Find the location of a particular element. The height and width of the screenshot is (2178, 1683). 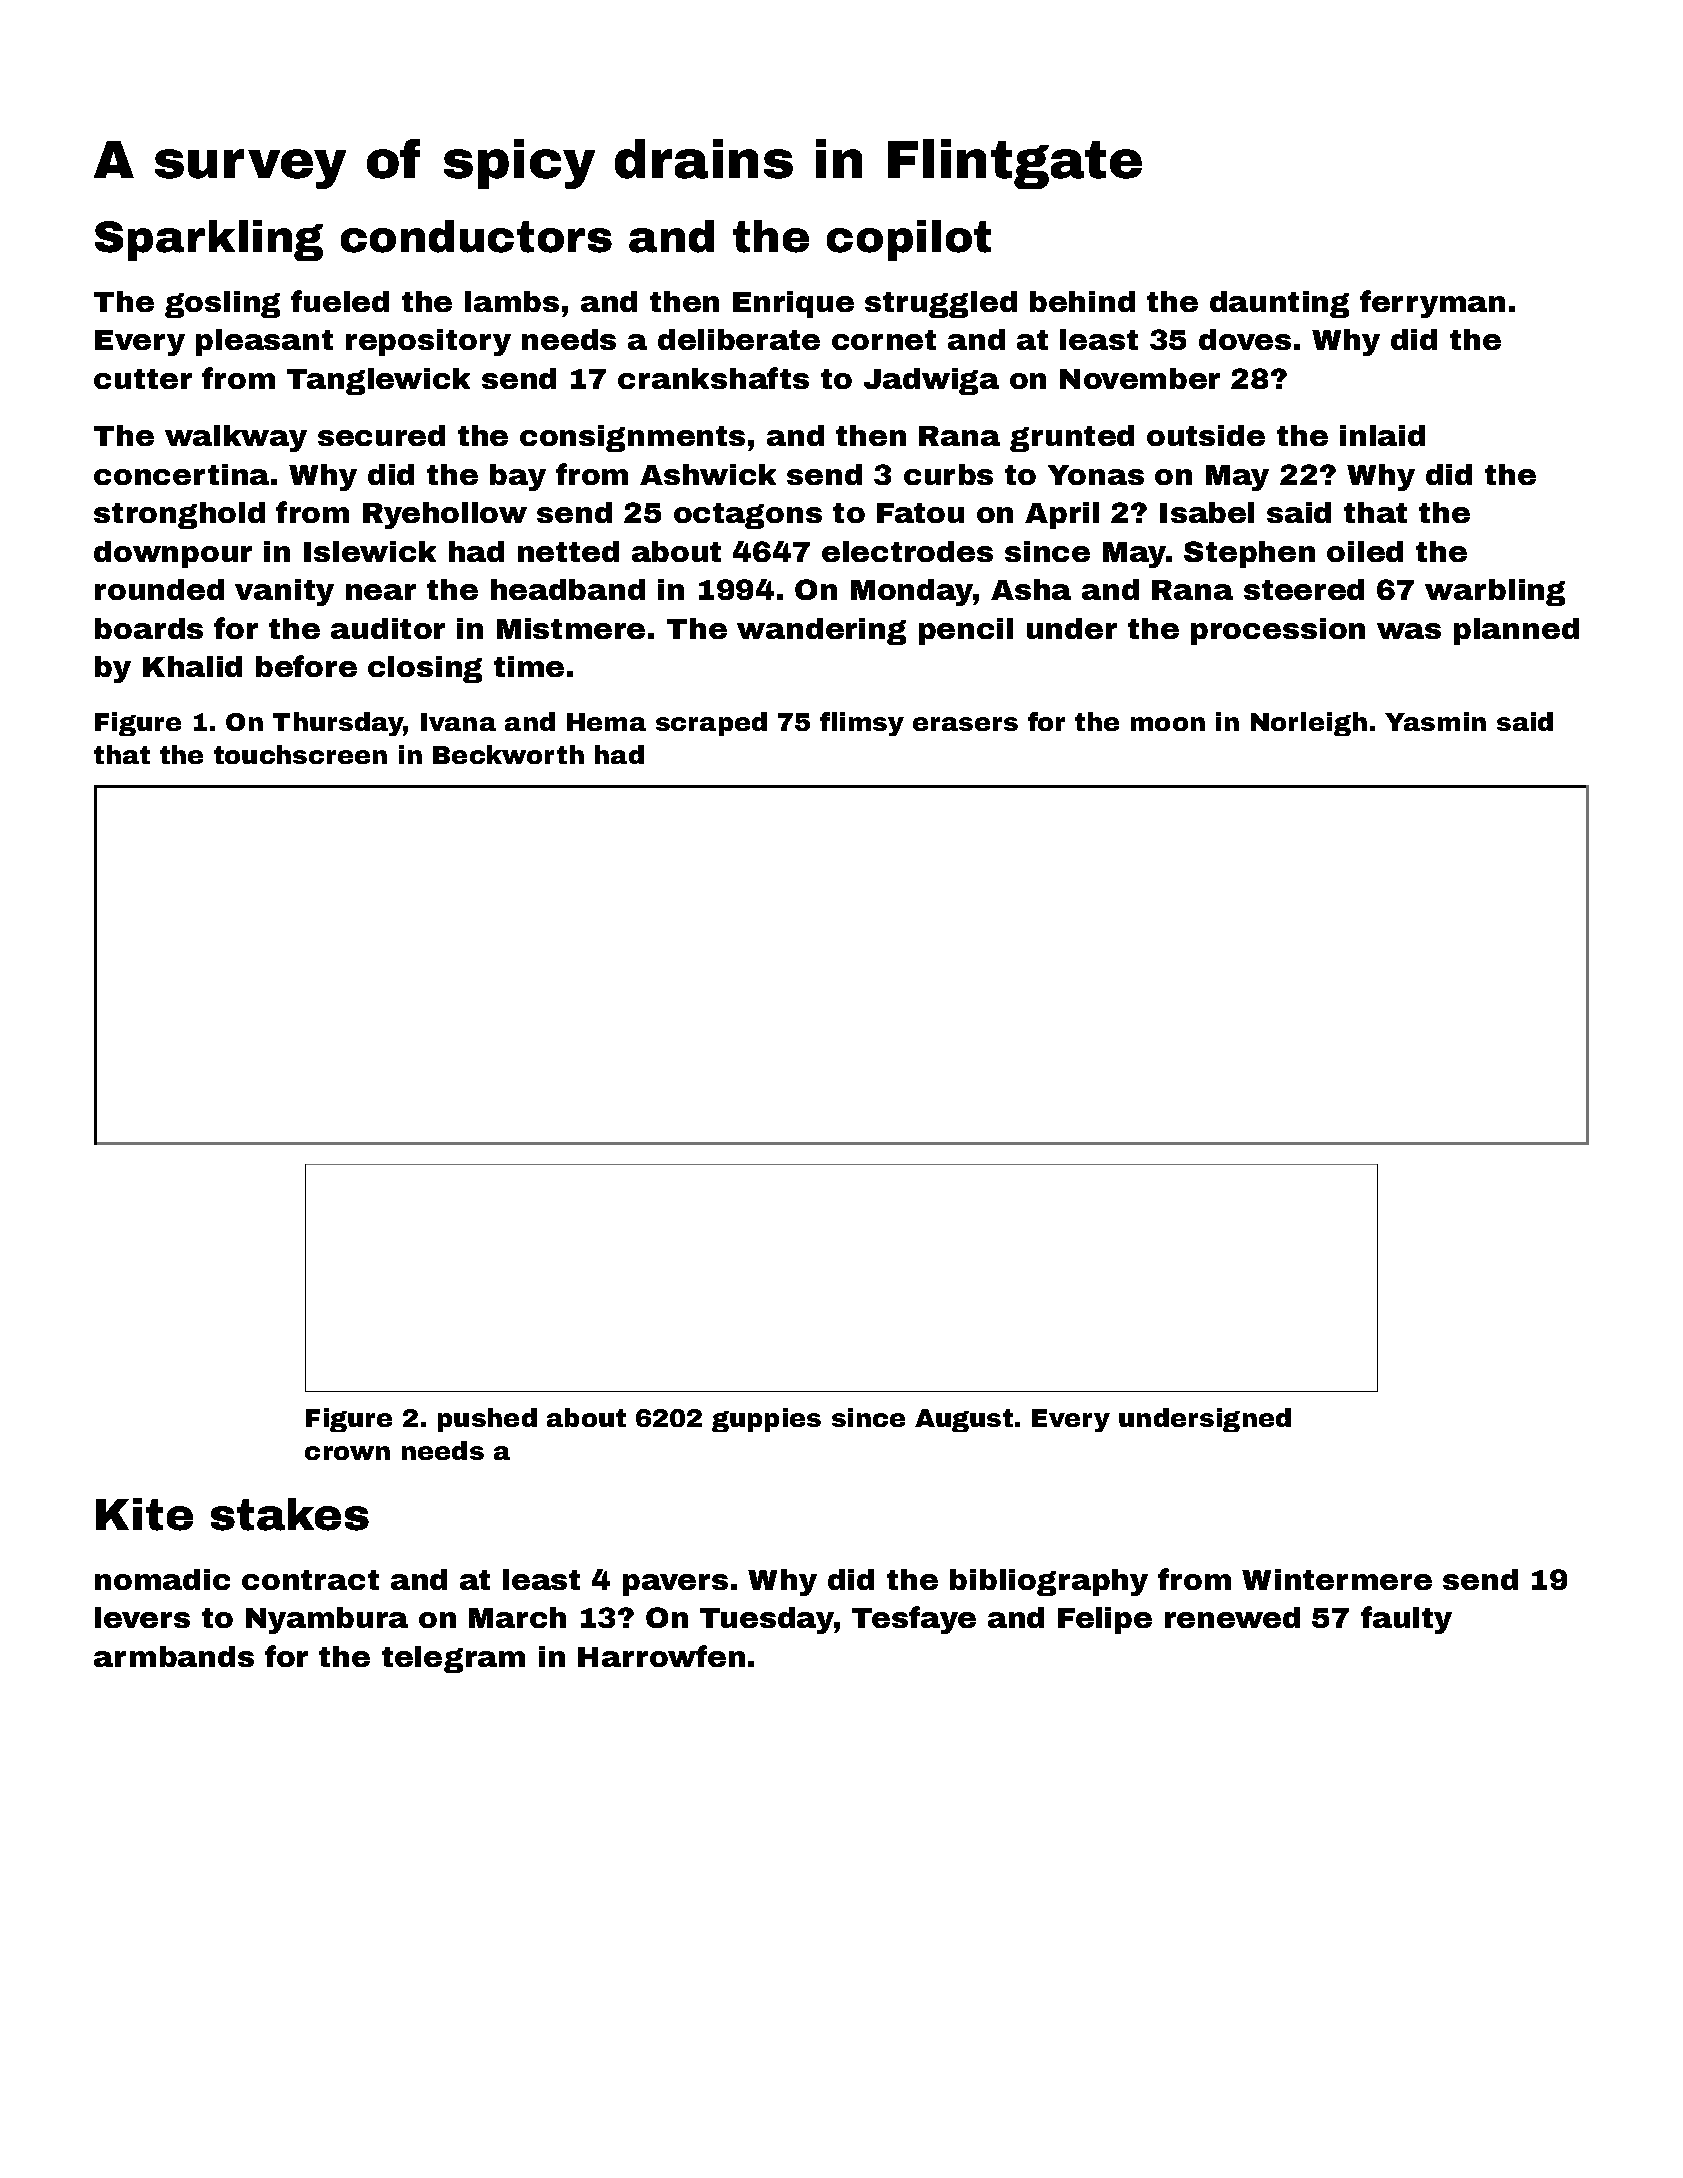

pushed is located at coordinates (487, 1420).
